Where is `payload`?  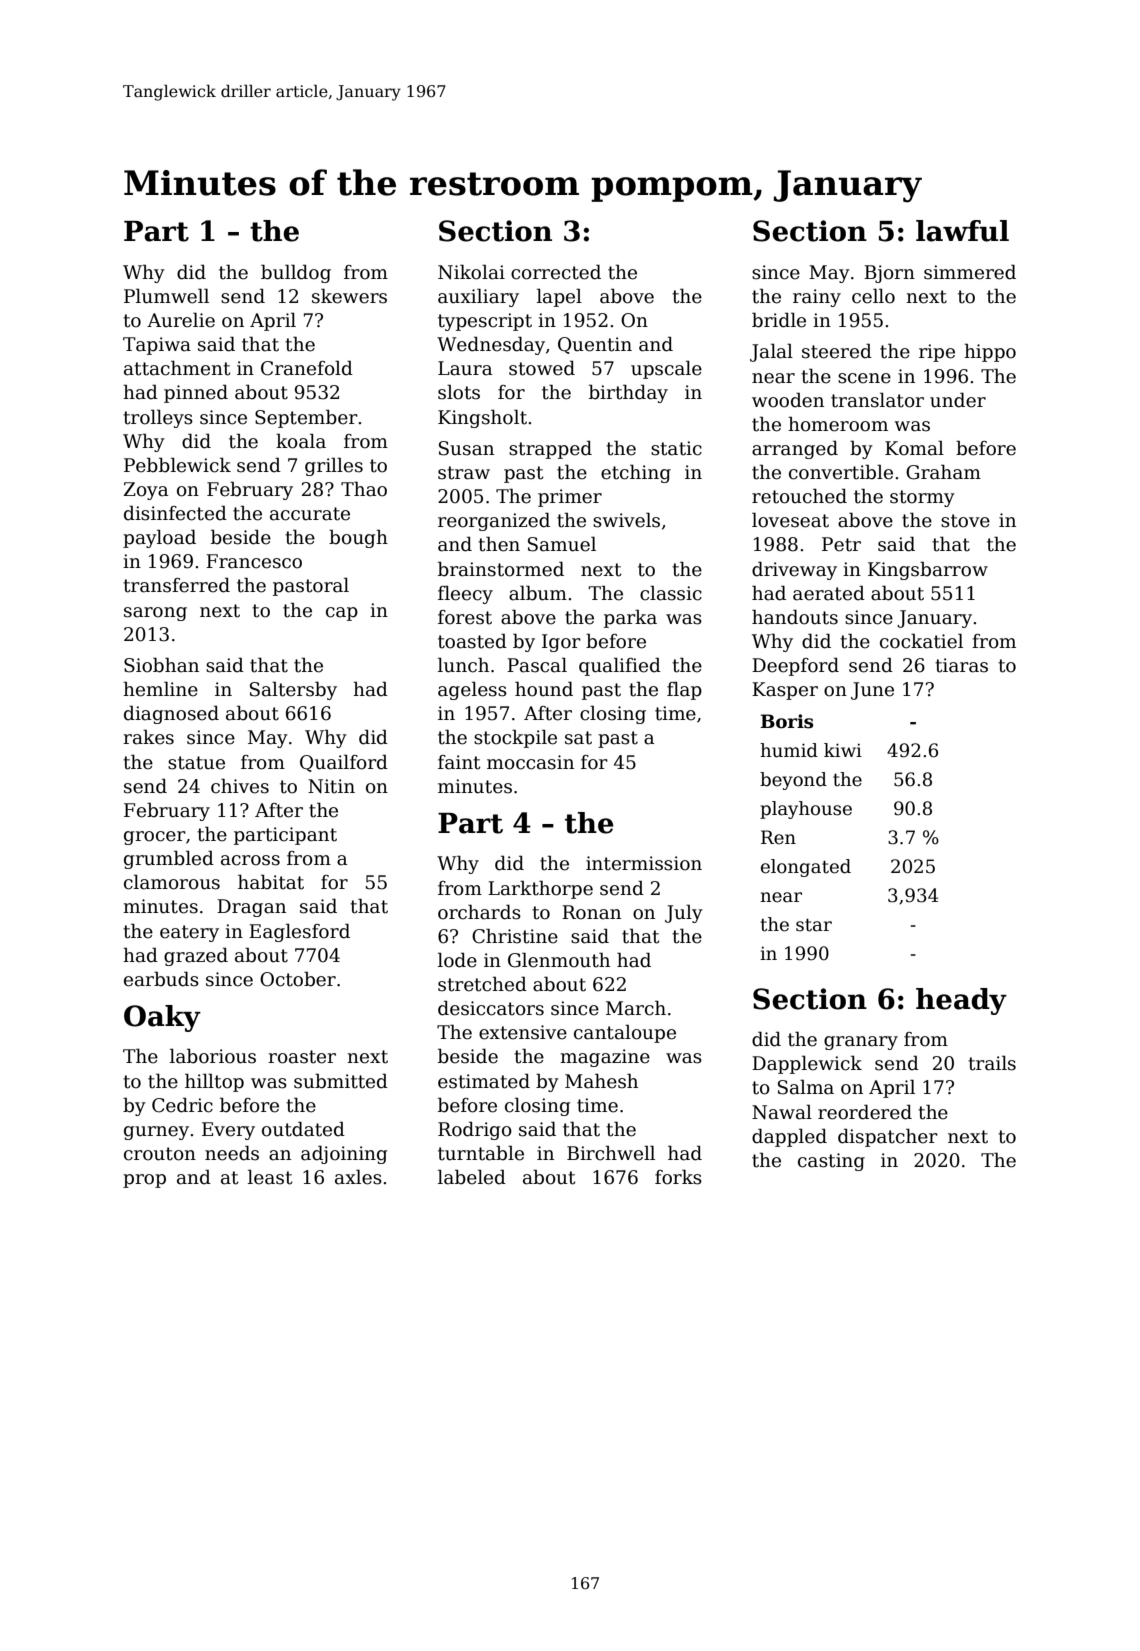
payload is located at coordinates (159, 538).
